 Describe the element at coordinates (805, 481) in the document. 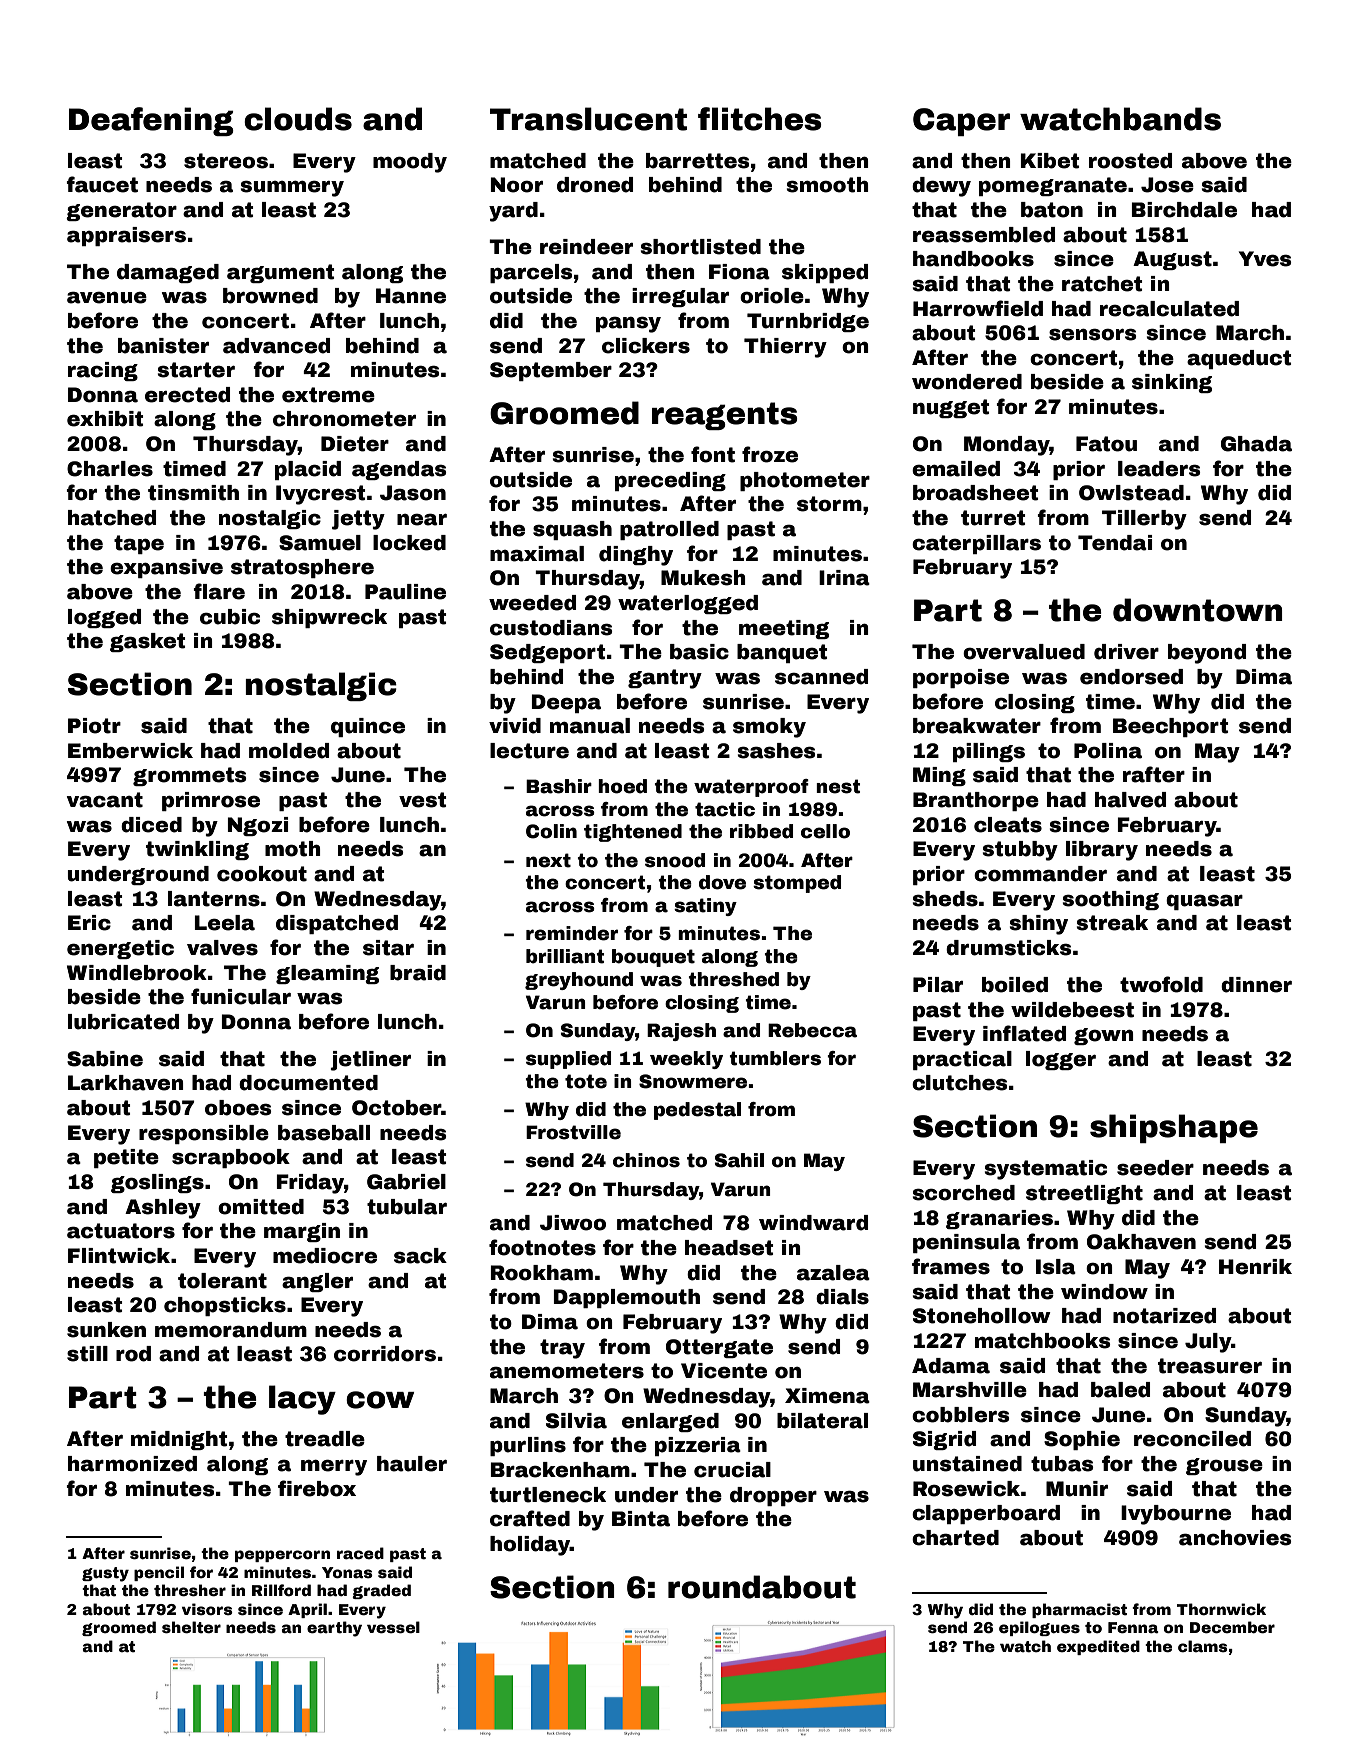

I see `photometer` at that location.
